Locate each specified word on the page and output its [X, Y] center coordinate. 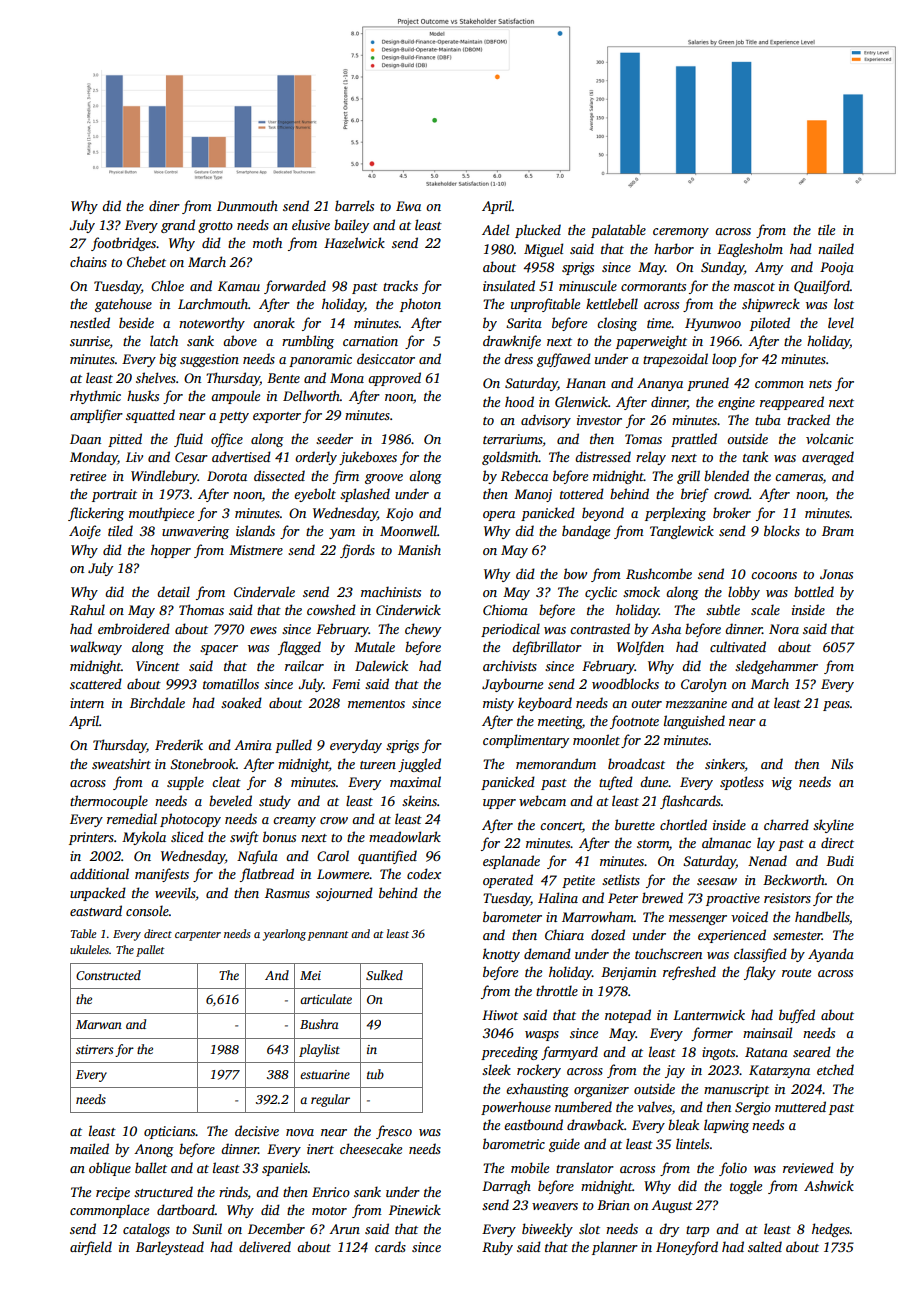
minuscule [588, 285]
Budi [840, 860]
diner [164, 205]
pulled [293, 746]
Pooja [837, 268]
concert [561, 827]
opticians [170, 1132]
